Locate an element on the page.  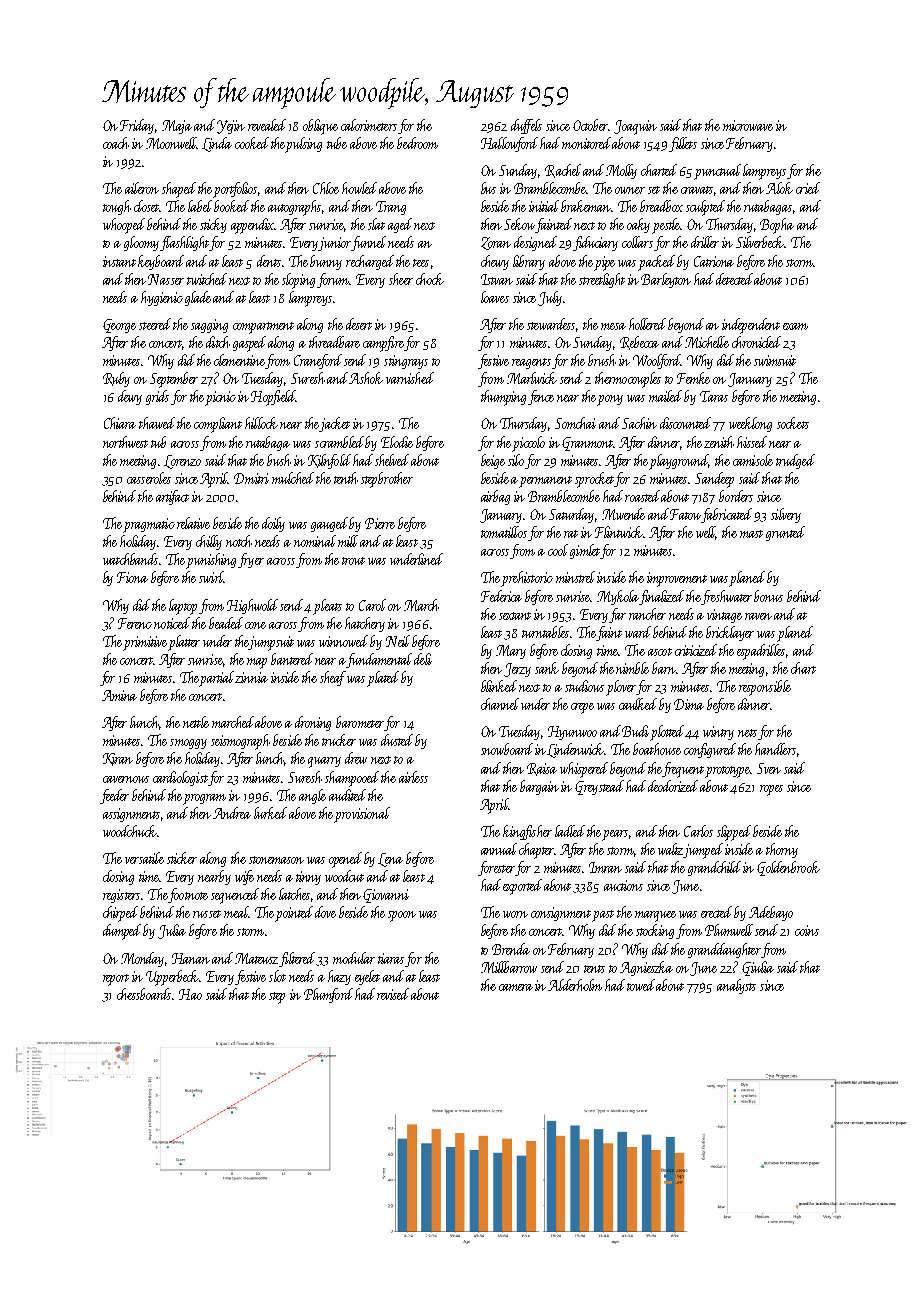
woodcut is located at coordinates (344, 876).
